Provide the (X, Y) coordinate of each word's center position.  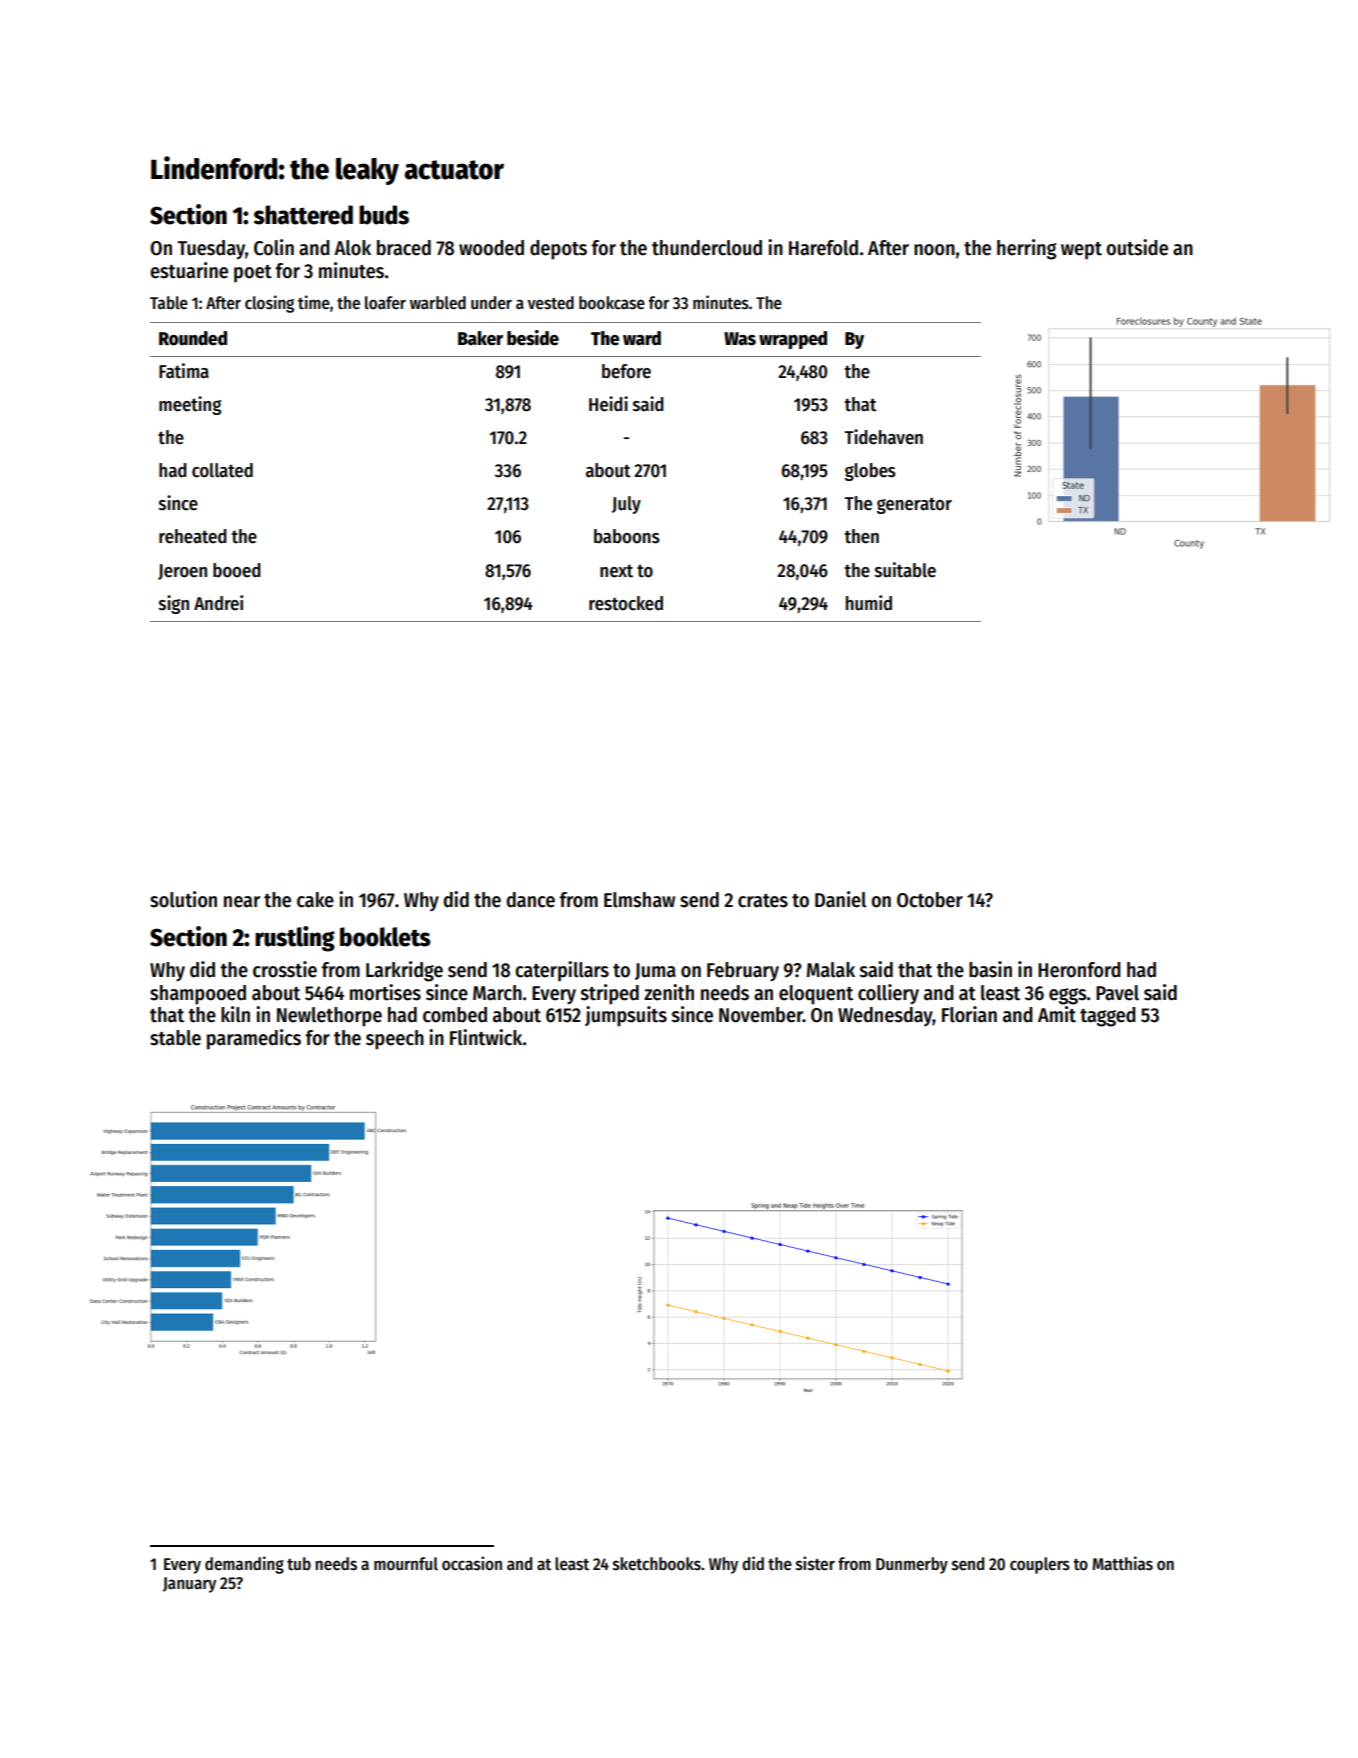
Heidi (608, 404)
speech (395, 1040)
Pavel (1117, 993)
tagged (1108, 1017)
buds (384, 215)
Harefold (823, 248)
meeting (190, 405)
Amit (1057, 1014)
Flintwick (486, 1037)
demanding (244, 1565)
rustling (295, 939)
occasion (472, 1563)
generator (914, 506)
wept (1081, 251)
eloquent (816, 995)
